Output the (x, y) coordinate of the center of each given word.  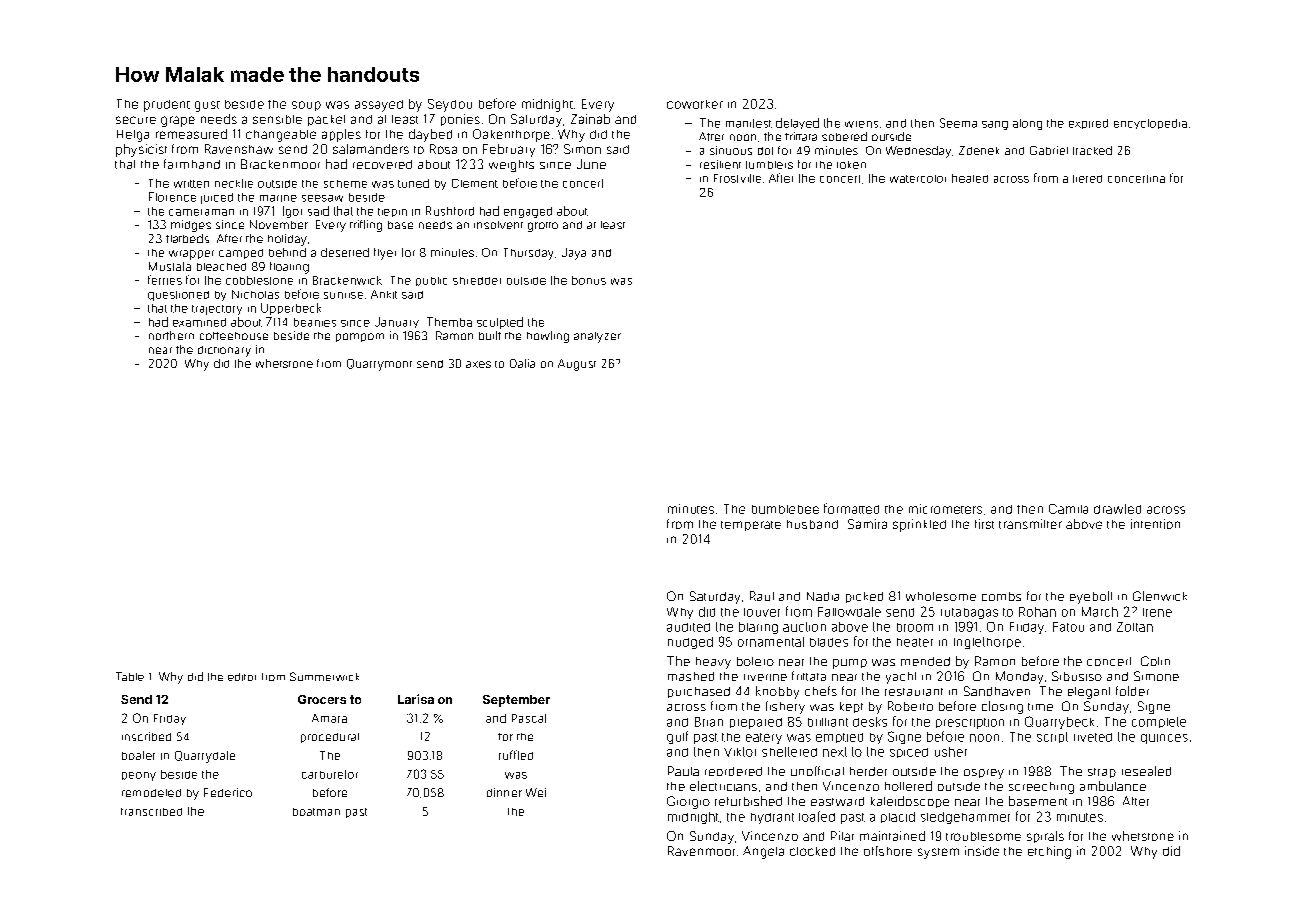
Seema (958, 123)
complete (1159, 722)
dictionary (224, 351)
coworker (695, 104)
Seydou (450, 105)
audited (688, 627)
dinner (504, 792)
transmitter (1030, 524)
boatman (316, 812)
